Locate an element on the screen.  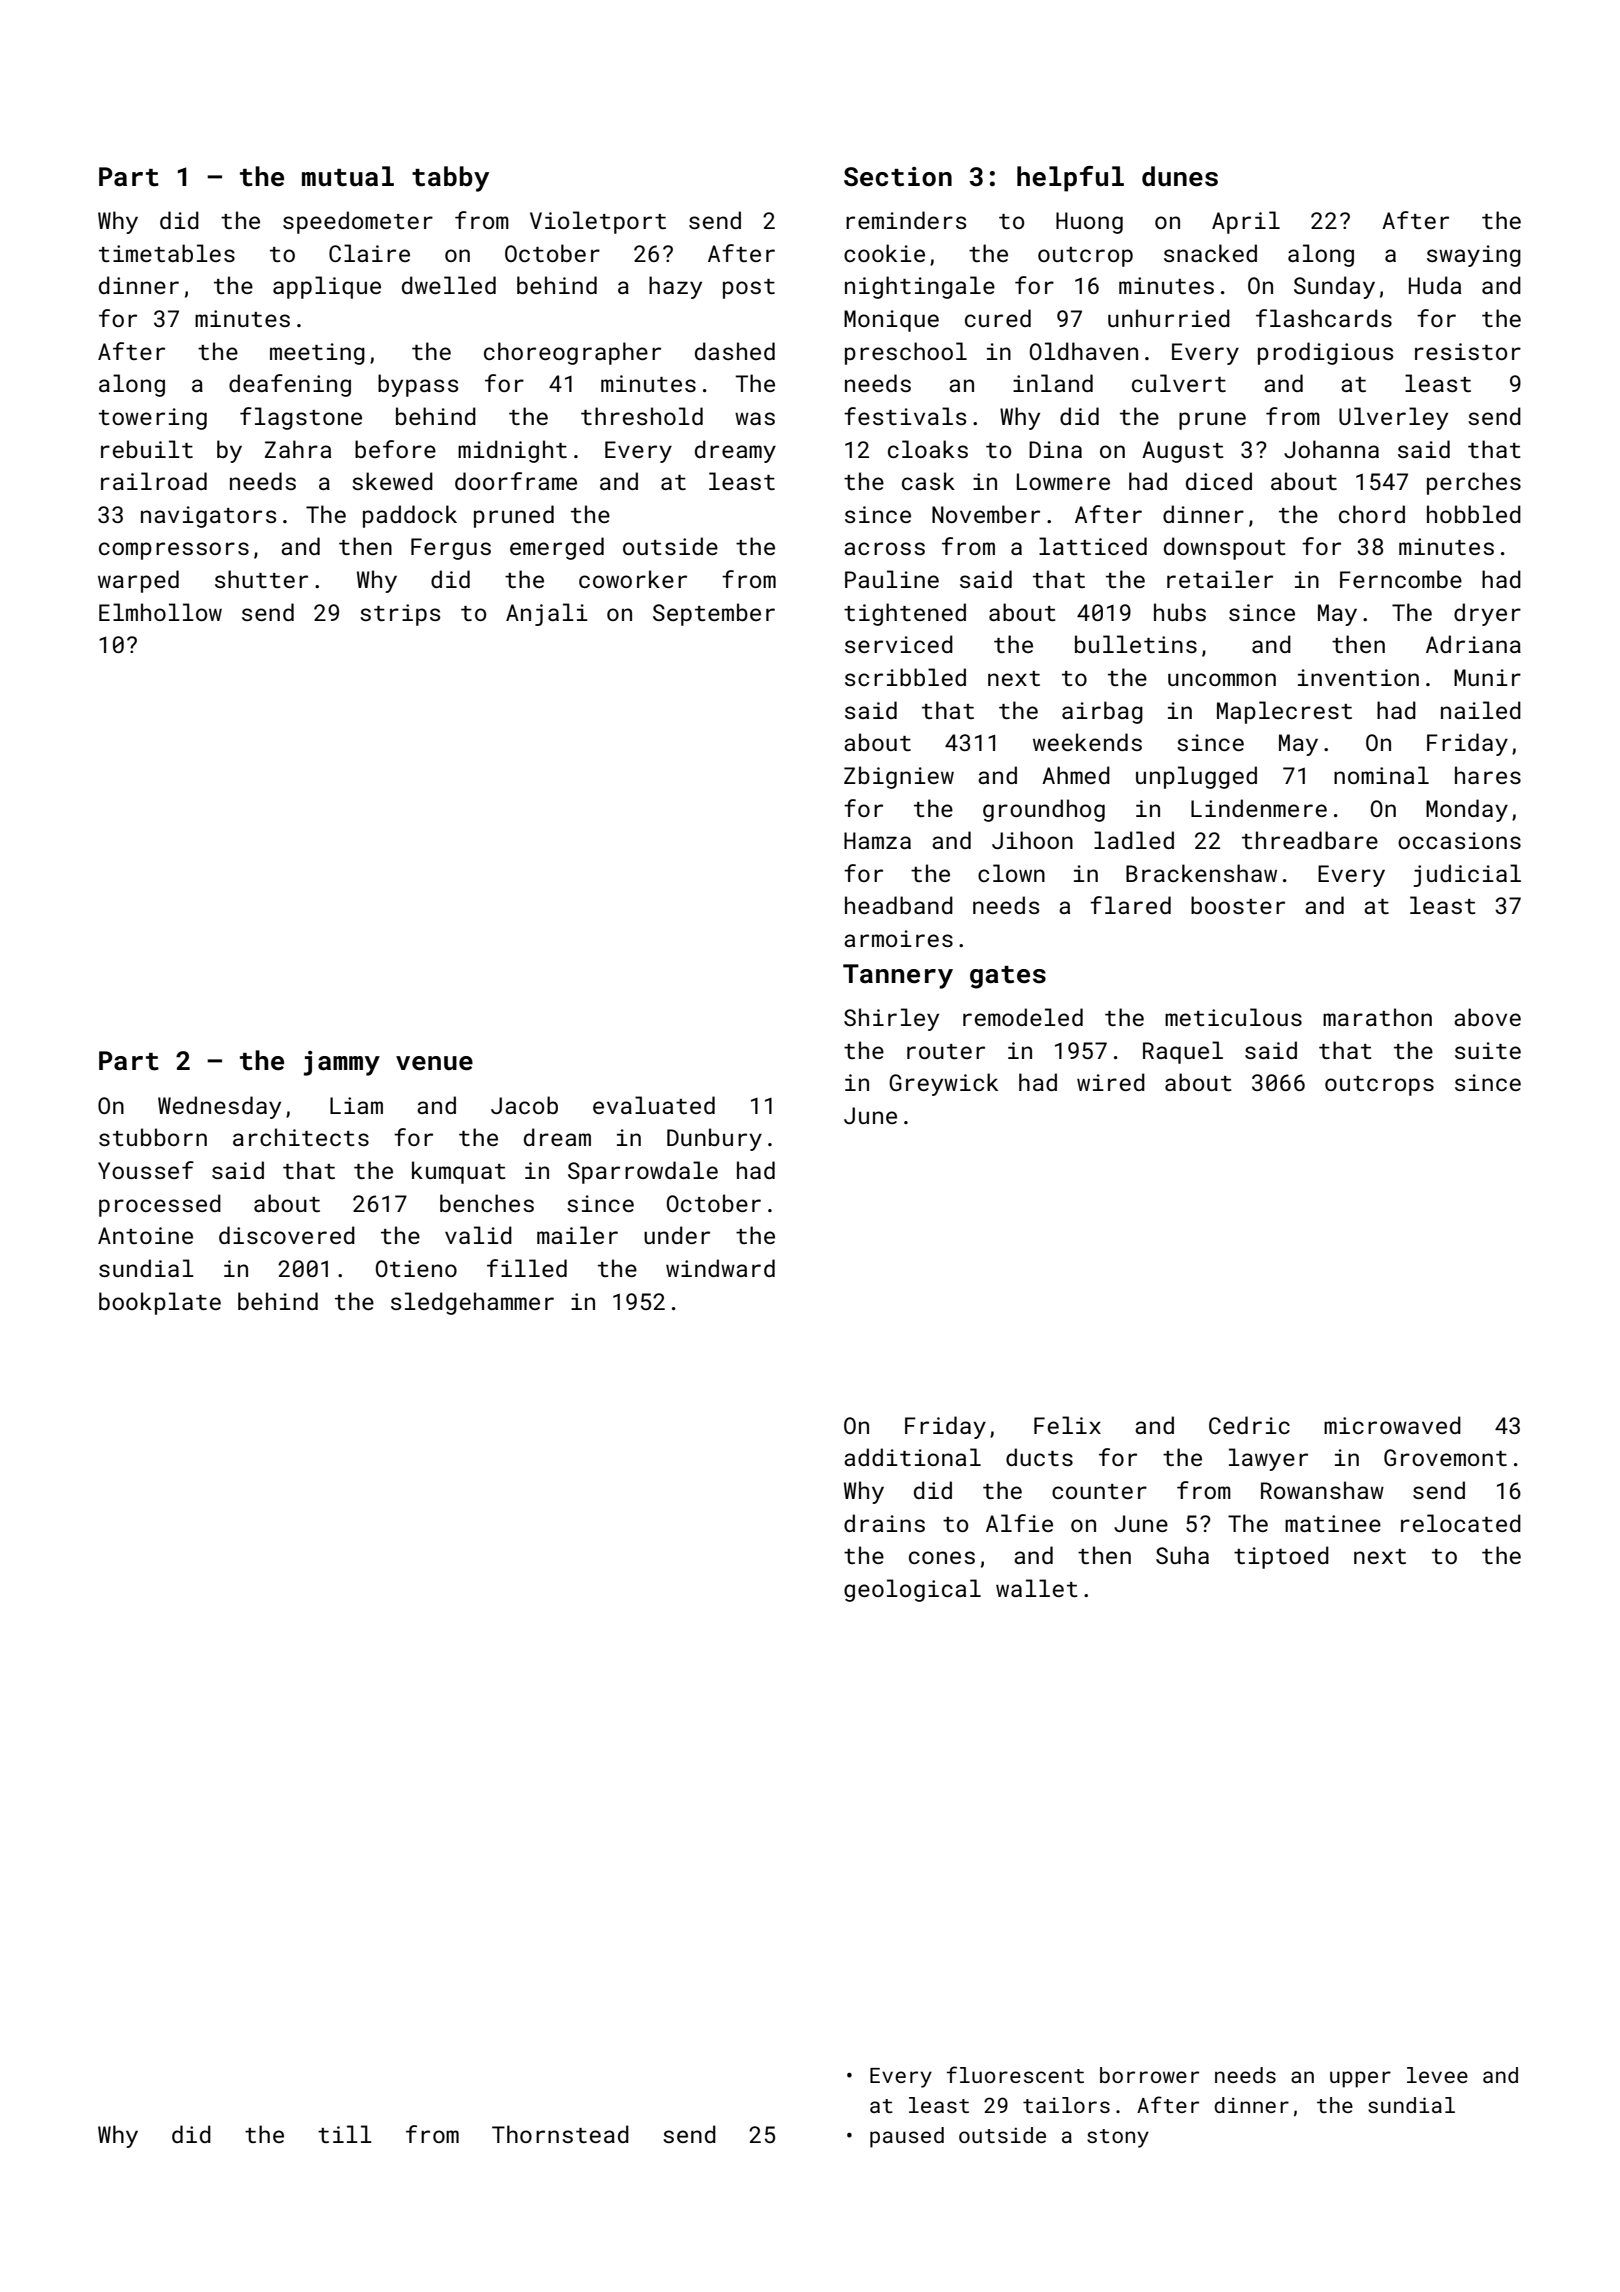
Felix is located at coordinates (1067, 1425).
